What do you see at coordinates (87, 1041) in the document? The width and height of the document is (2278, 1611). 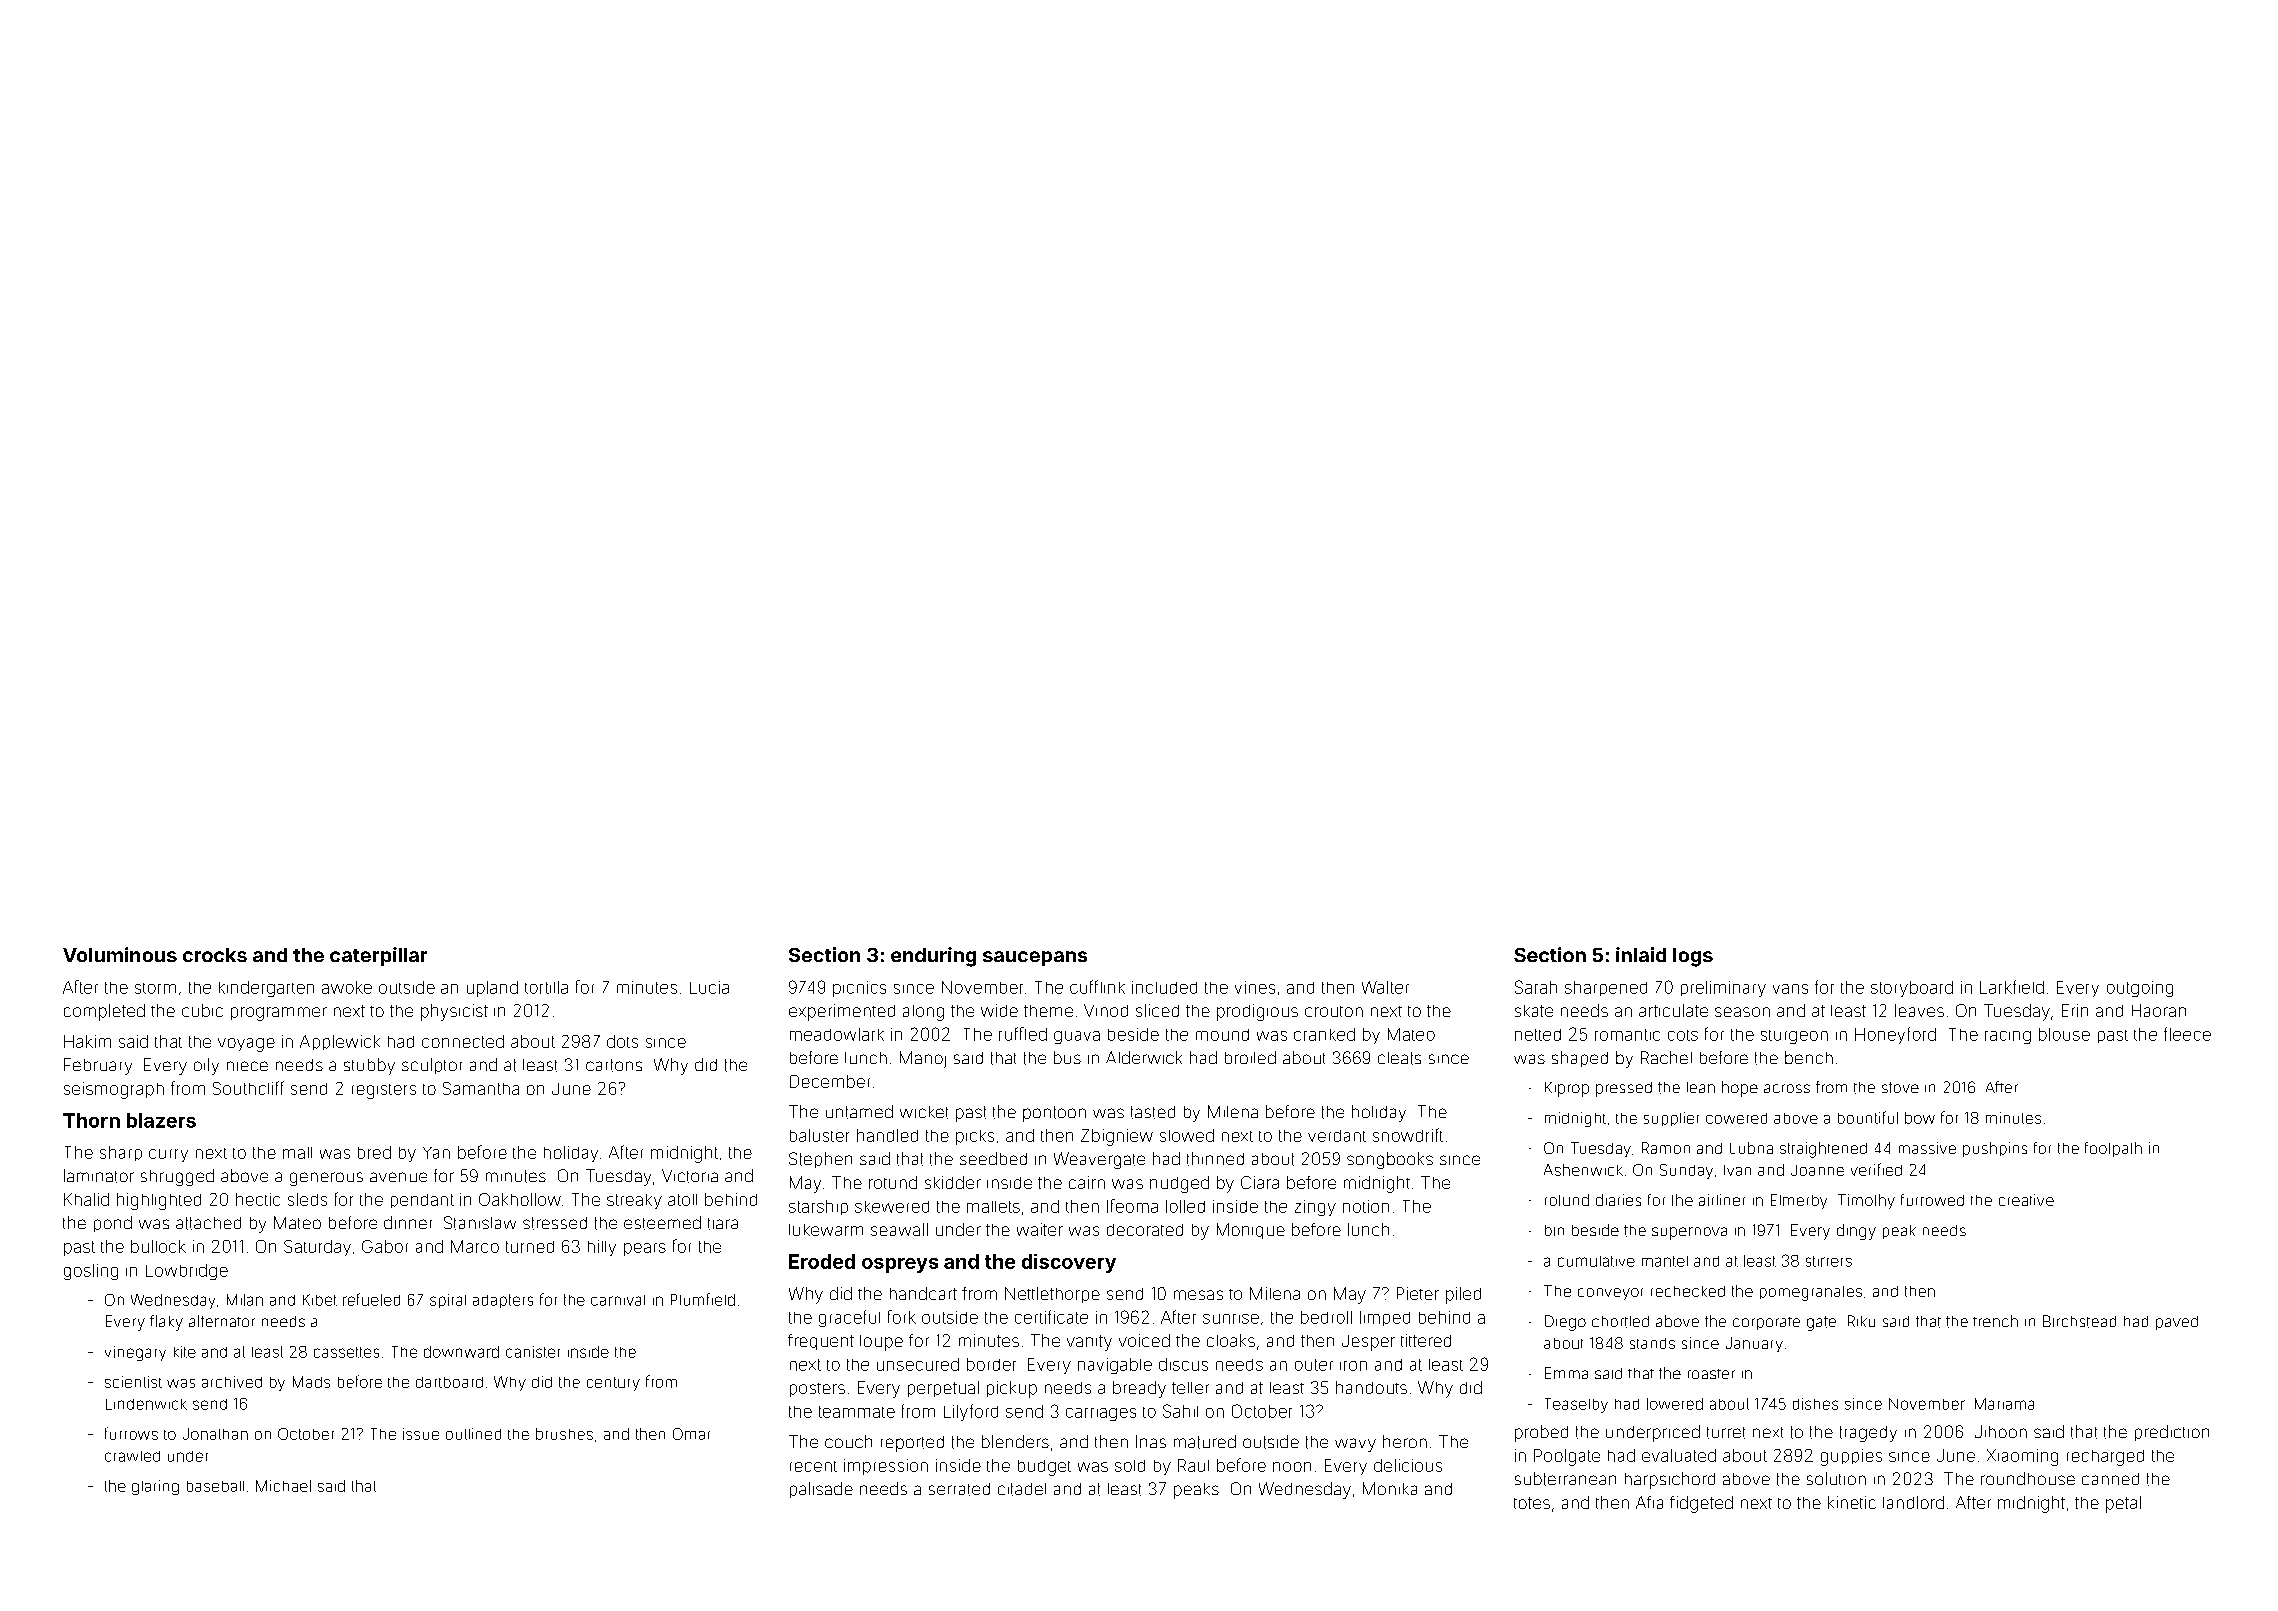 I see `Hakim` at bounding box center [87, 1041].
